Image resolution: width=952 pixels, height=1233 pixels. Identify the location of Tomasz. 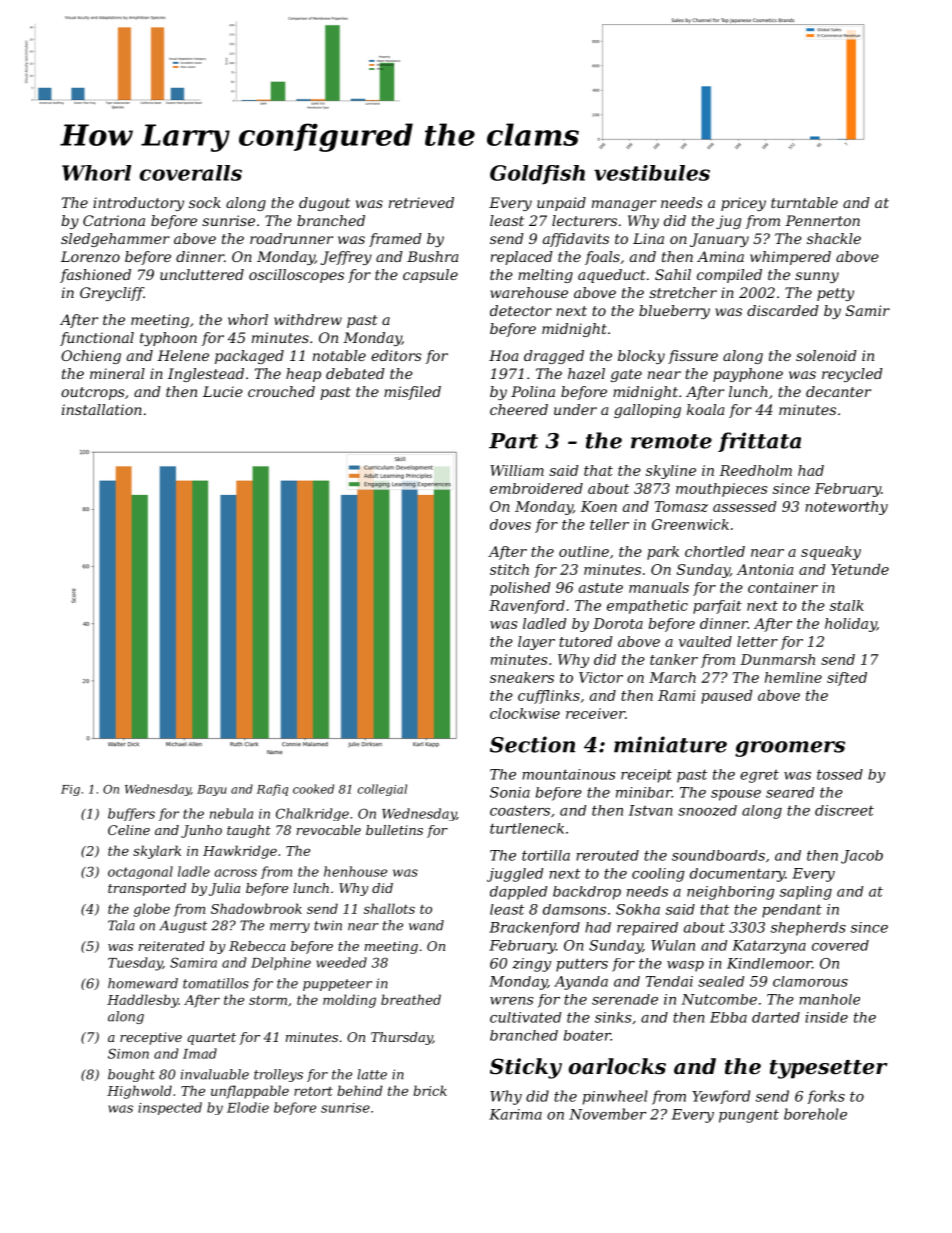
(681, 506).
